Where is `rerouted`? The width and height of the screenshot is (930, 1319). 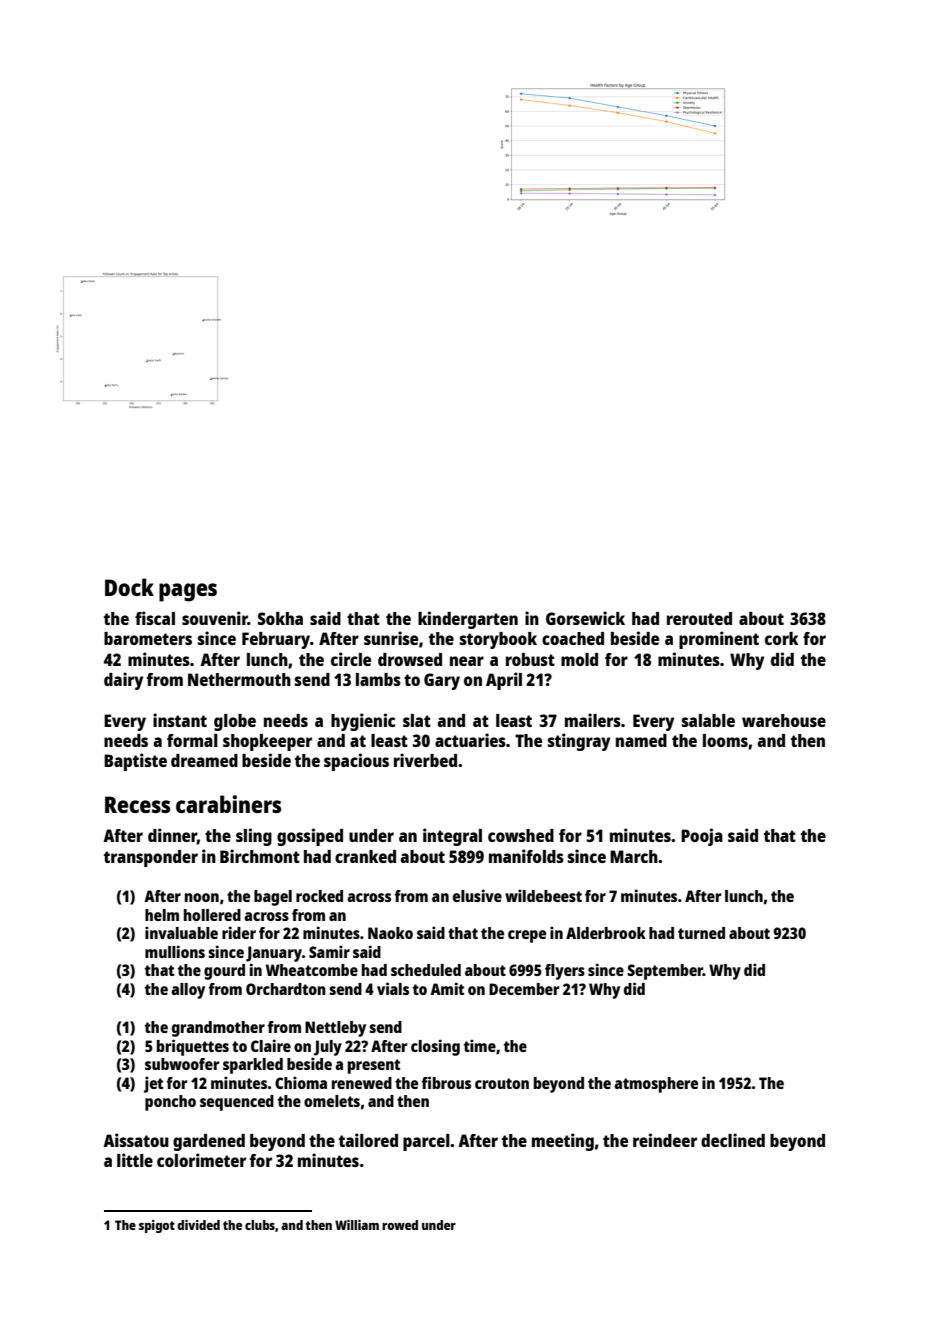 rerouted is located at coordinates (699, 618).
